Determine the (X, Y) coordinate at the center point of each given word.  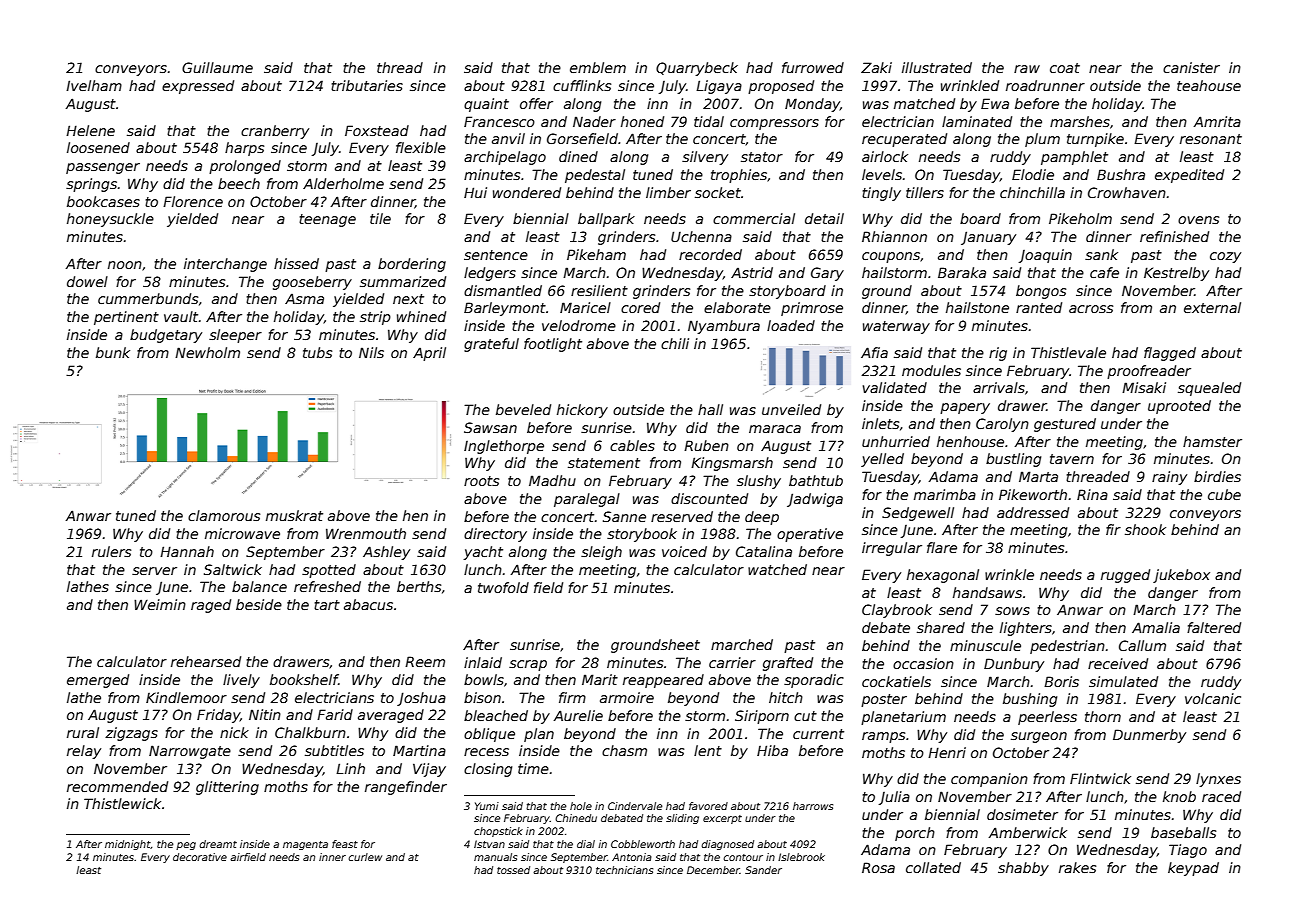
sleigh (601, 553)
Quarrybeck (697, 69)
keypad (1193, 869)
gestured (1065, 425)
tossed (513, 870)
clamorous (224, 515)
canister (1191, 67)
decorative (200, 857)
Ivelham (94, 85)
